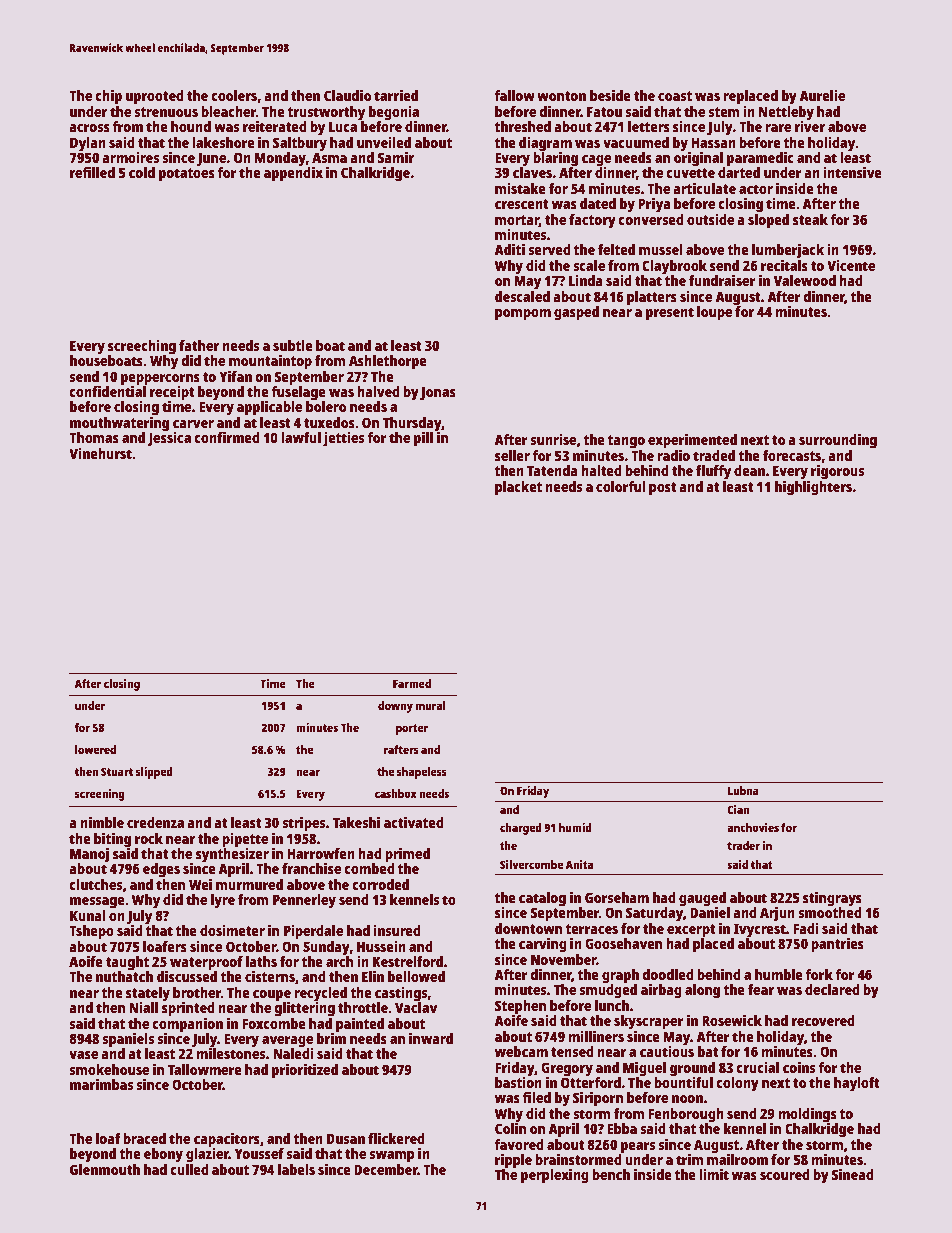  What do you see at coordinates (675, 96) in the screenshot?
I see `coast` at bounding box center [675, 96].
